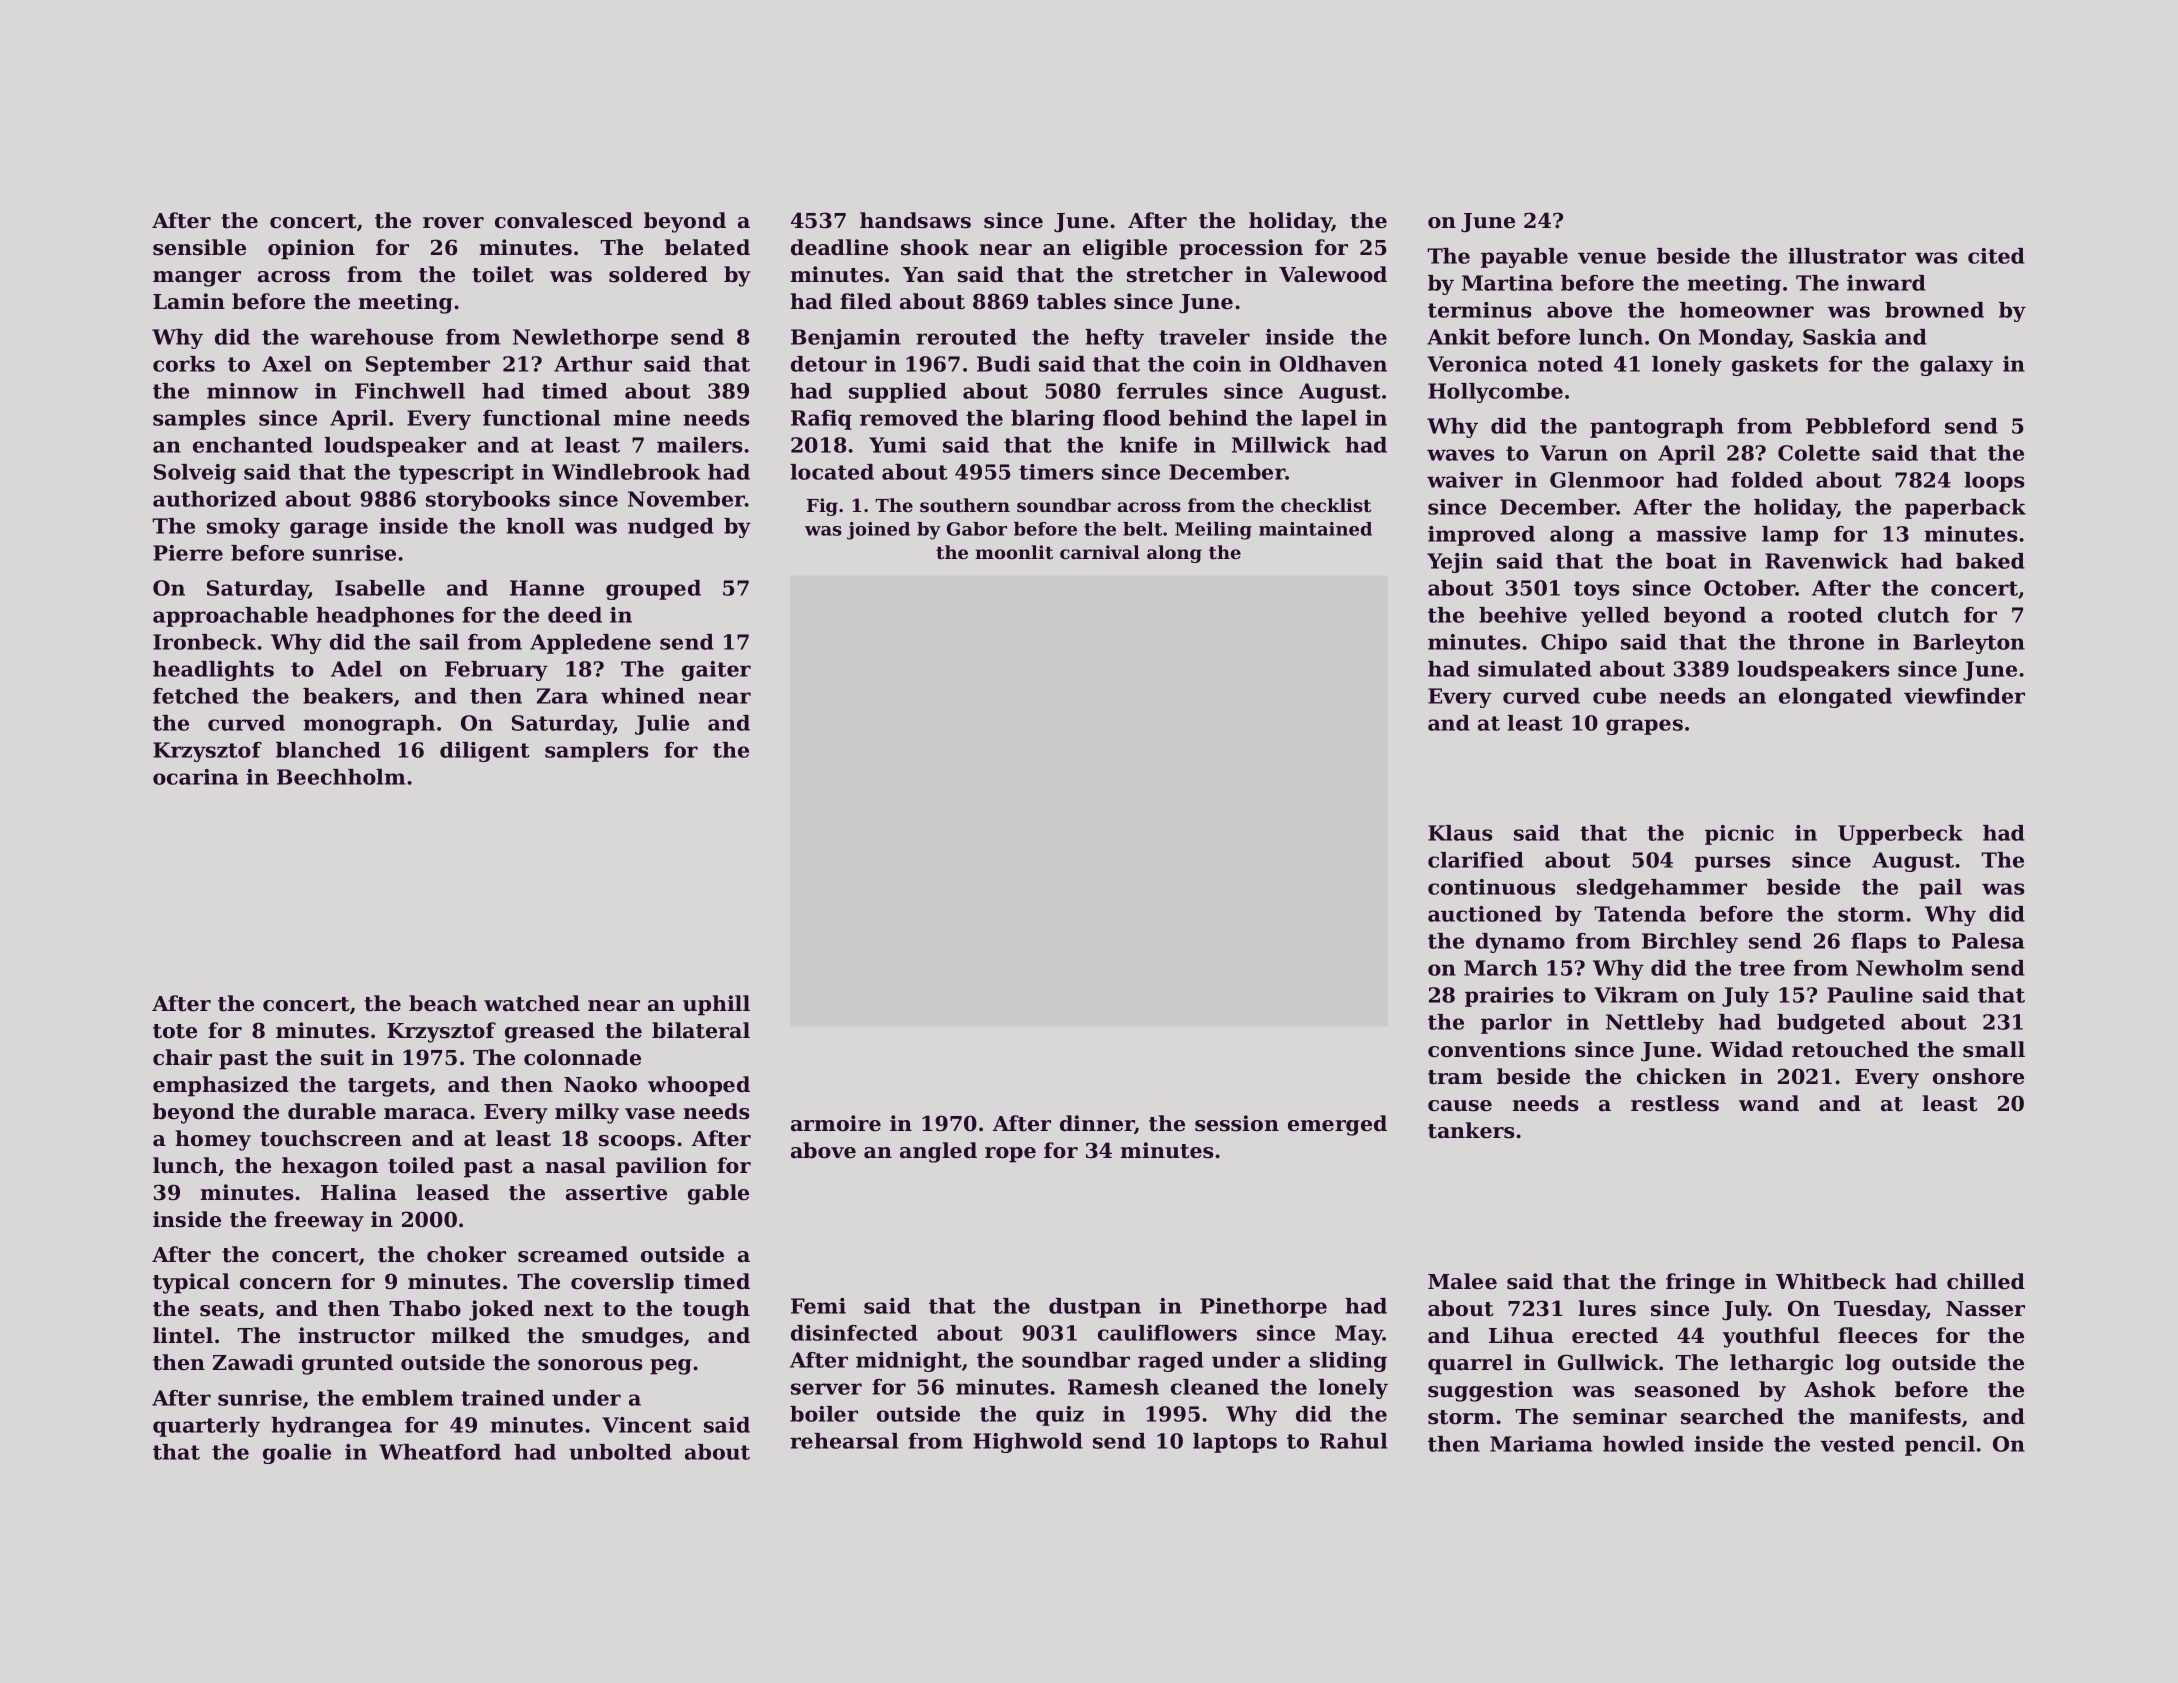  I want to click on homeowner, so click(1747, 310).
